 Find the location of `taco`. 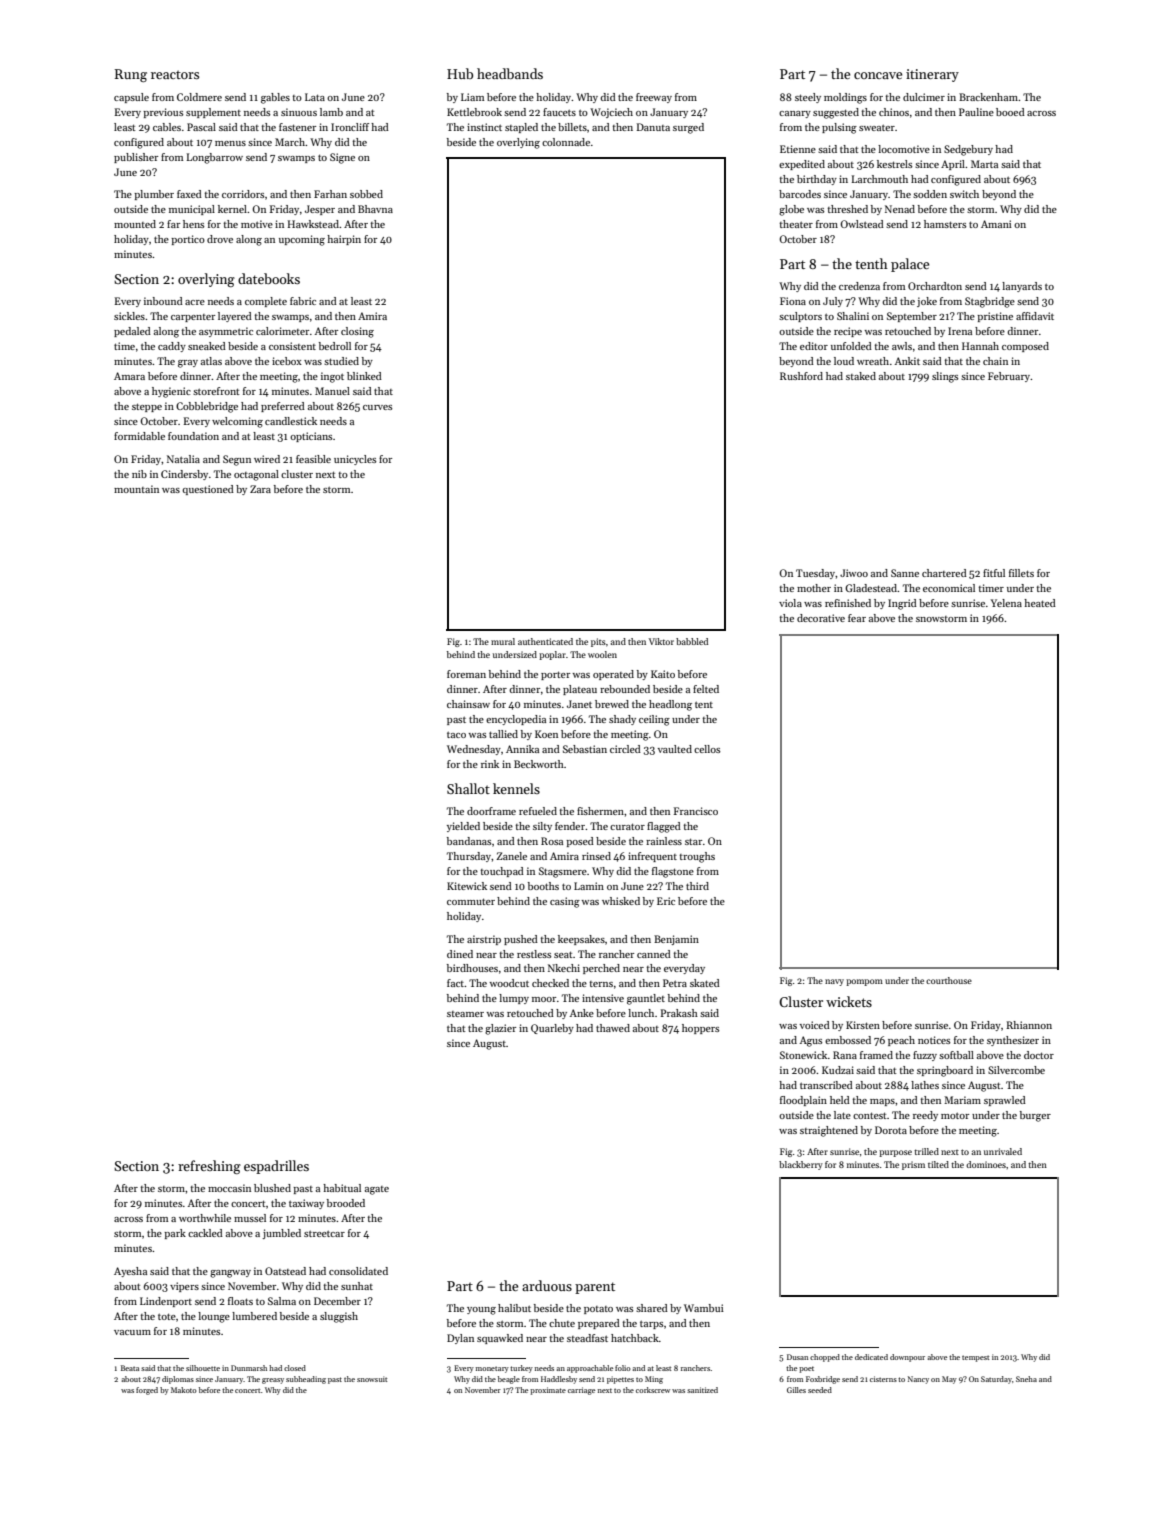

taco is located at coordinates (456, 735).
